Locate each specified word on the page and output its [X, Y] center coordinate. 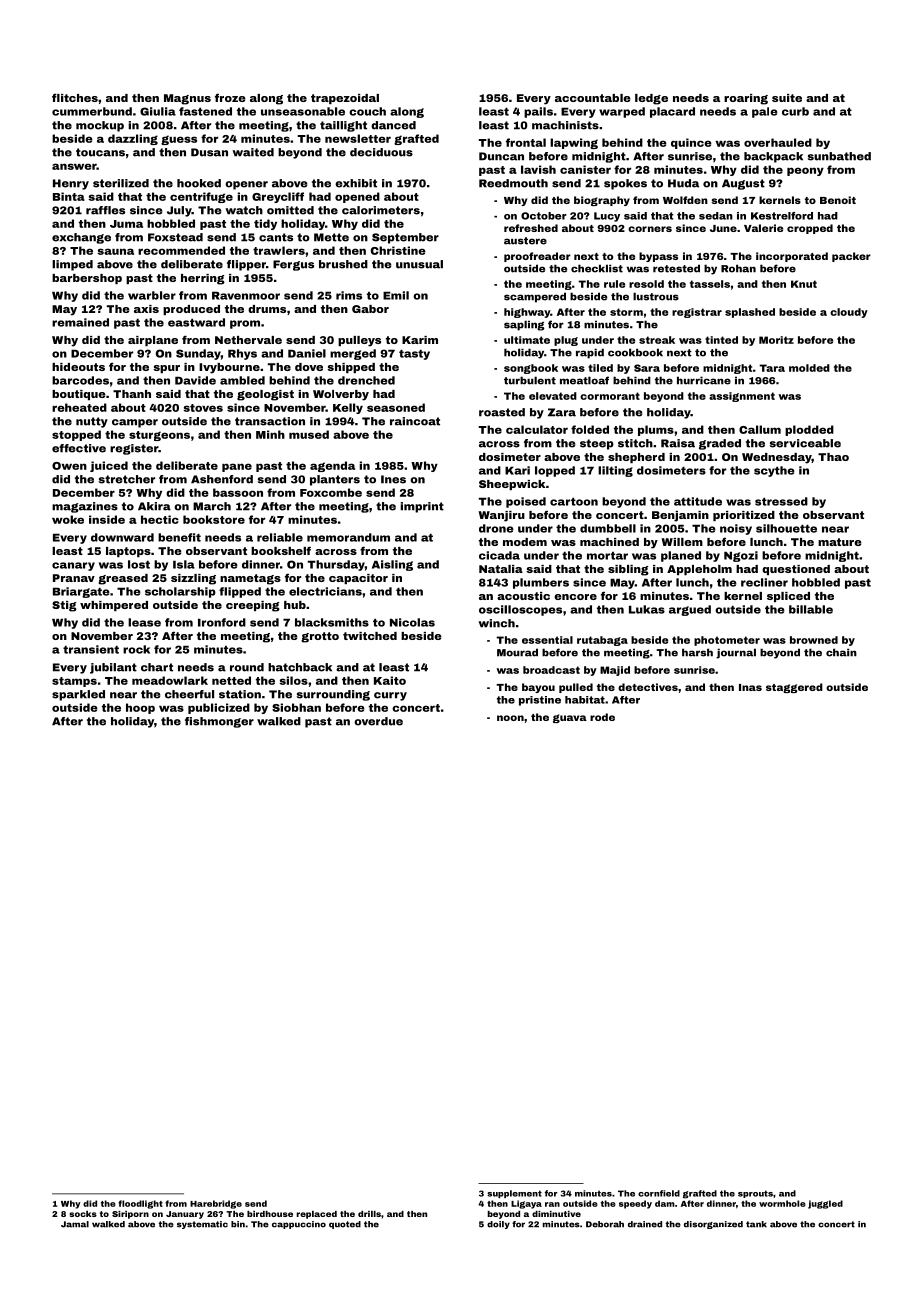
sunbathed [839, 156]
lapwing [574, 143]
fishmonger [219, 722]
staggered [794, 688]
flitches [75, 98]
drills [369, 1214]
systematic [202, 1225]
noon [510, 718]
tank [756, 1224]
